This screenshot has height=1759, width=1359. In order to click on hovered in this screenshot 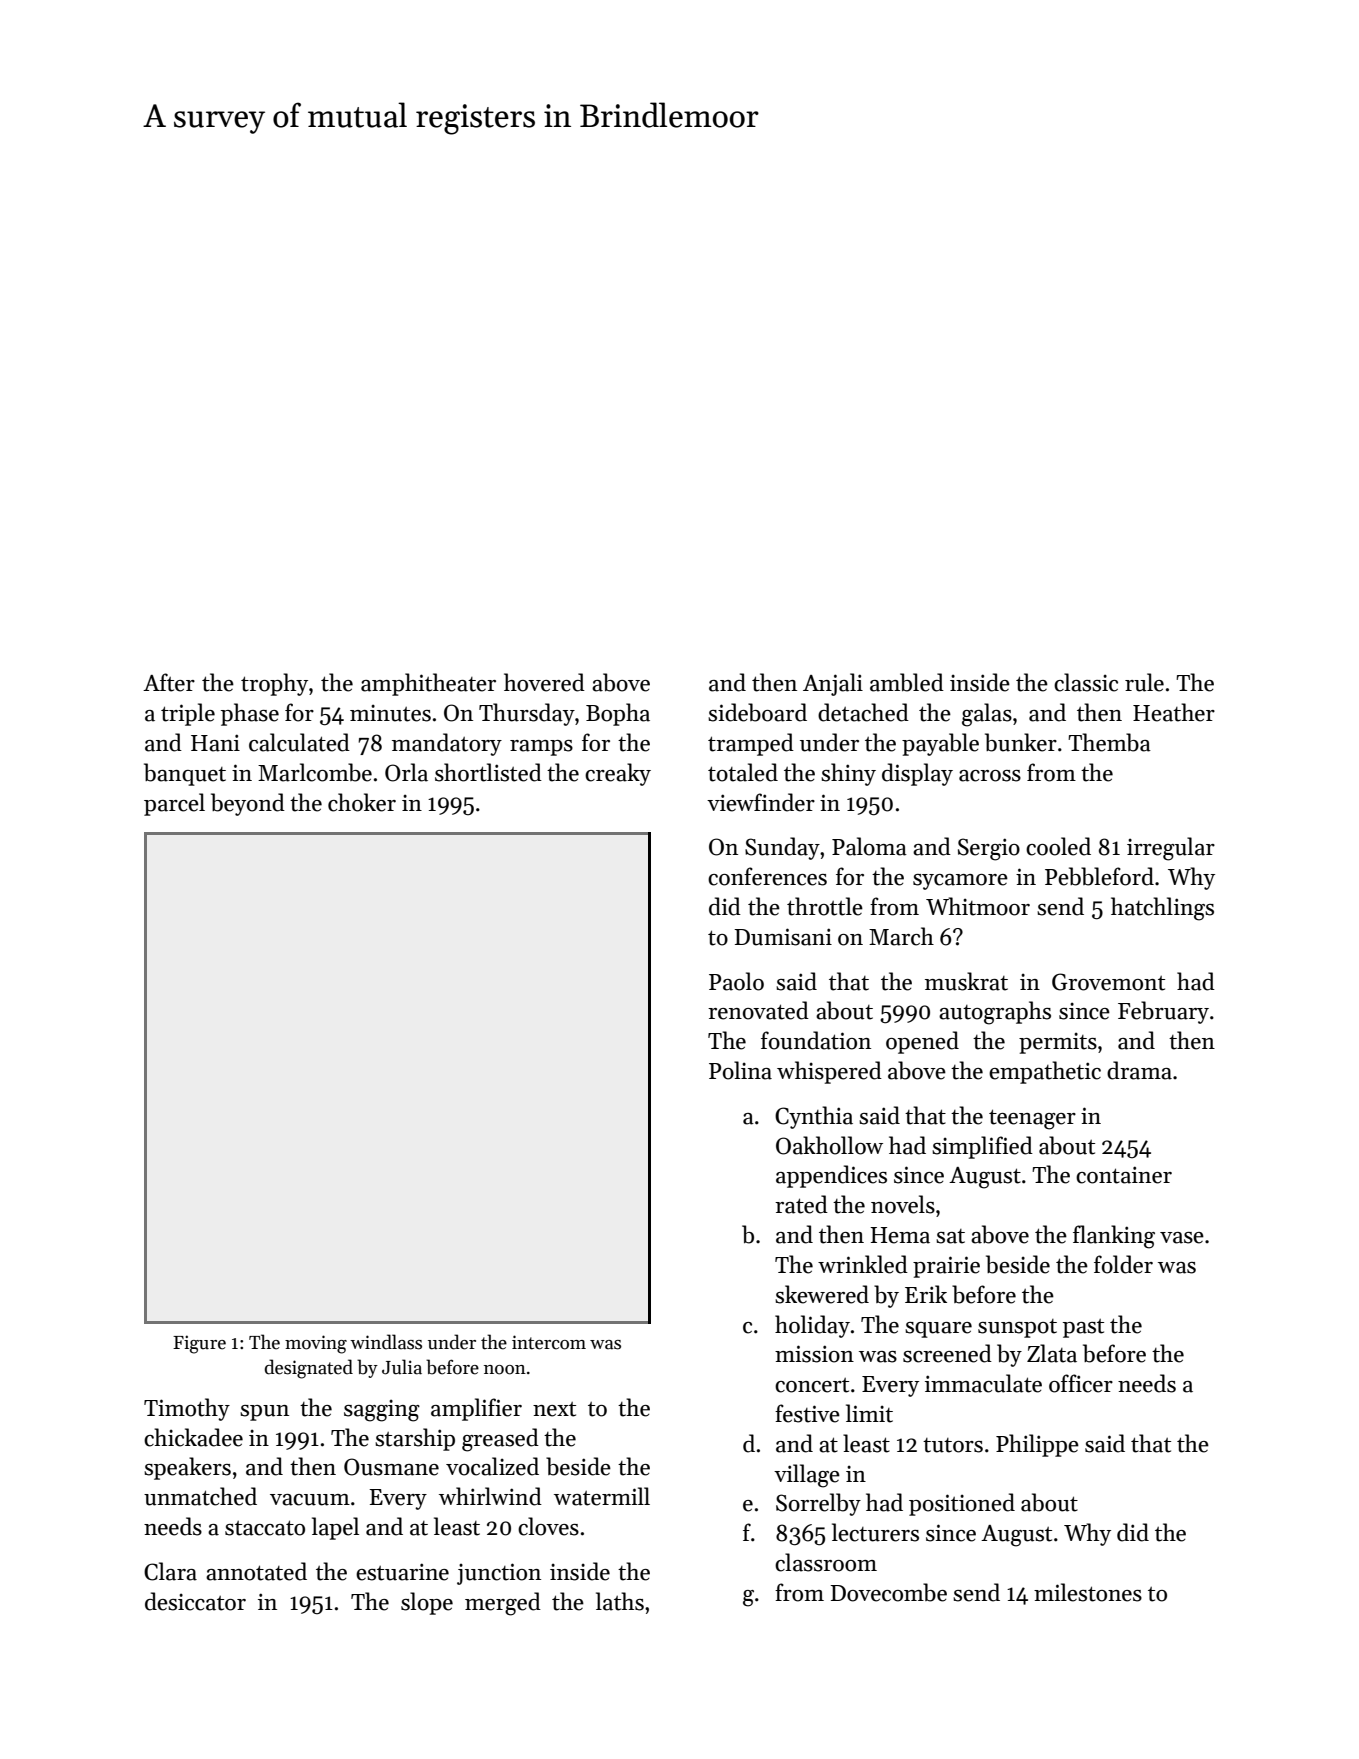, I will do `click(544, 682)`.
